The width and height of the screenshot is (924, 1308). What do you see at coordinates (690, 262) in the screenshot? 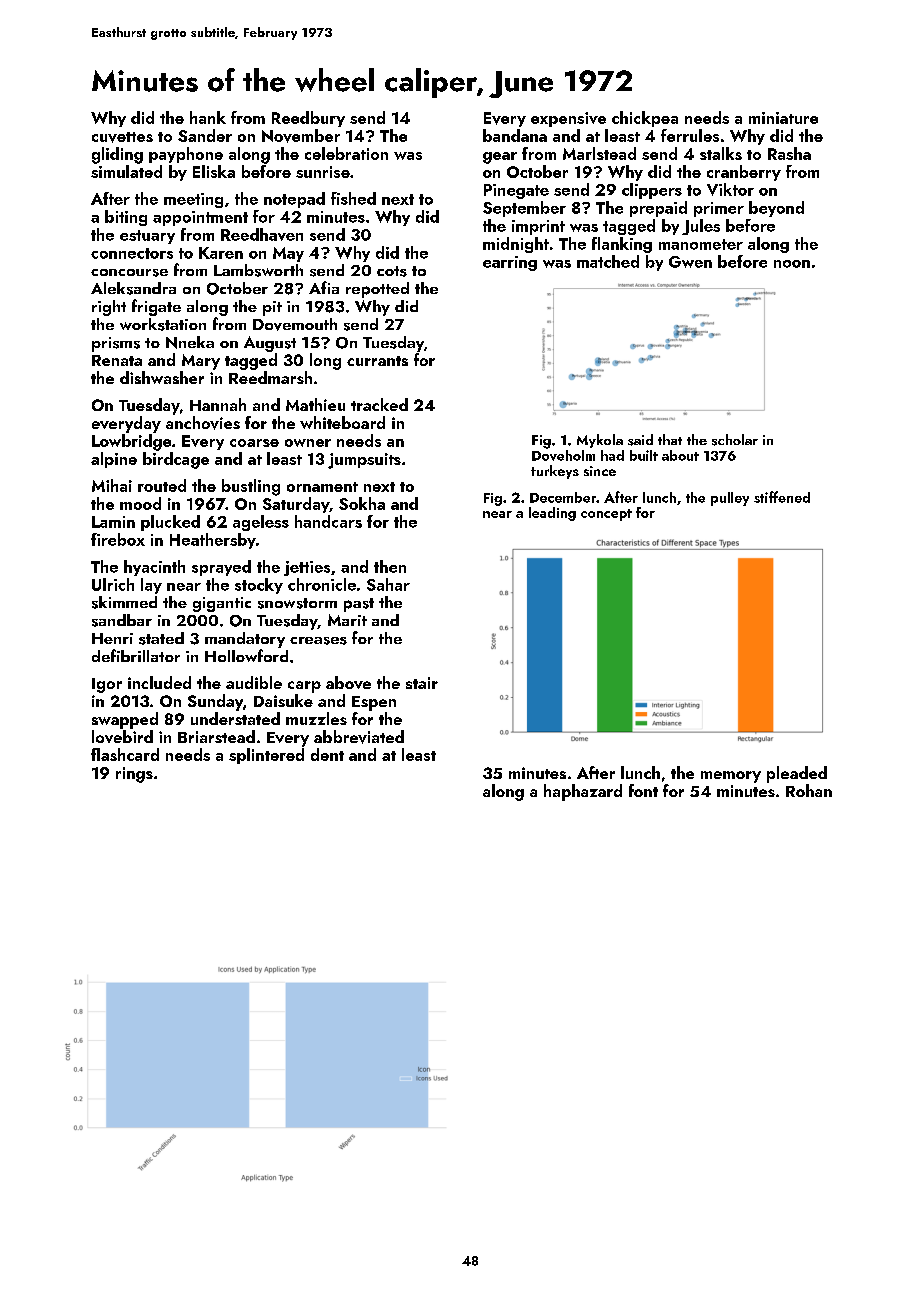
I see `Gwen` at bounding box center [690, 262].
